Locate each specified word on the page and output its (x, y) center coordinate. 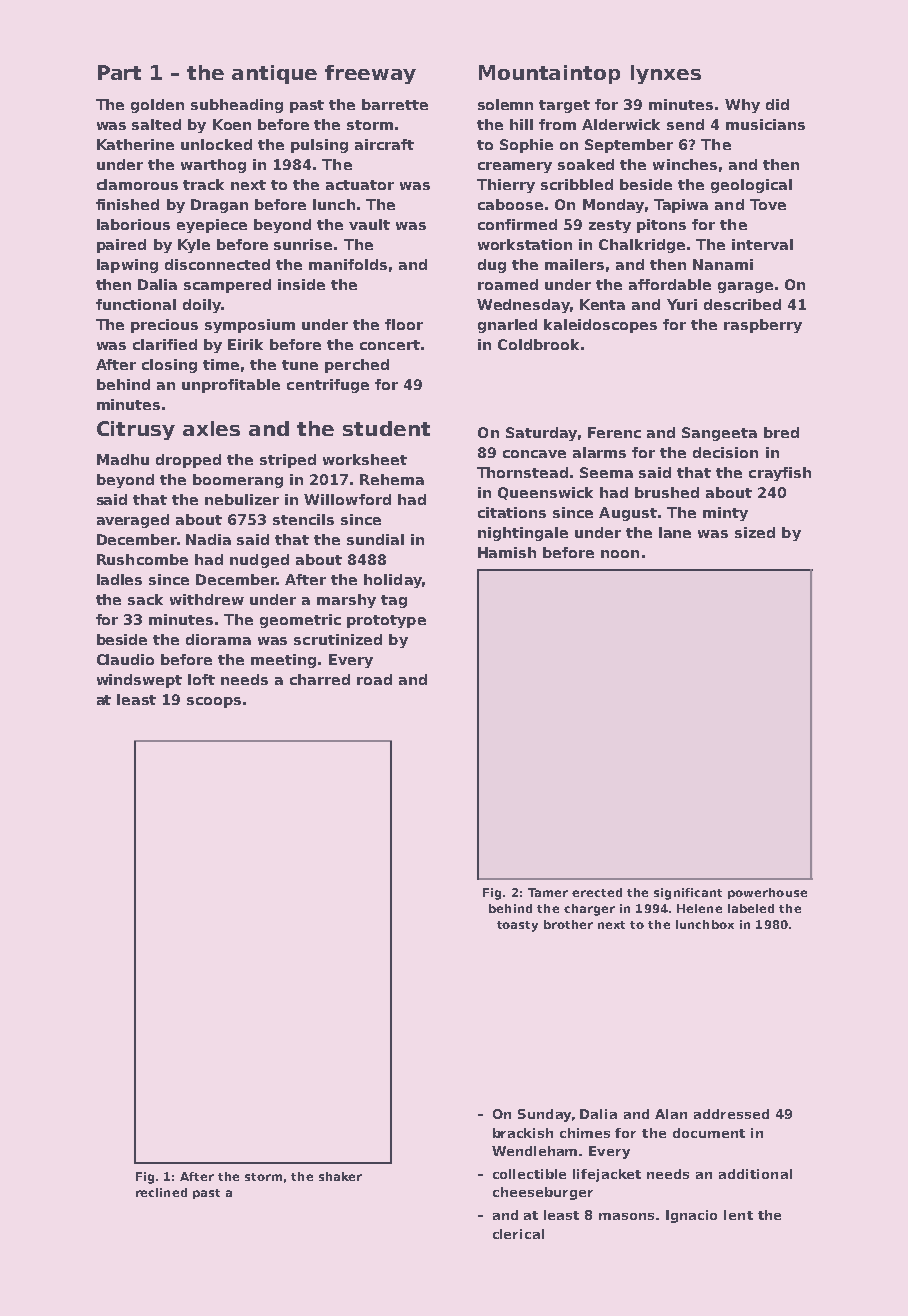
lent (738, 1215)
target (564, 106)
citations (512, 512)
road (374, 679)
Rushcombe (142, 559)
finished (127, 204)
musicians (765, 124)
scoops (214, 702)
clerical (518, 1234)
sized (755, 532)
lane (675, 532)
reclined (161, 1192)
